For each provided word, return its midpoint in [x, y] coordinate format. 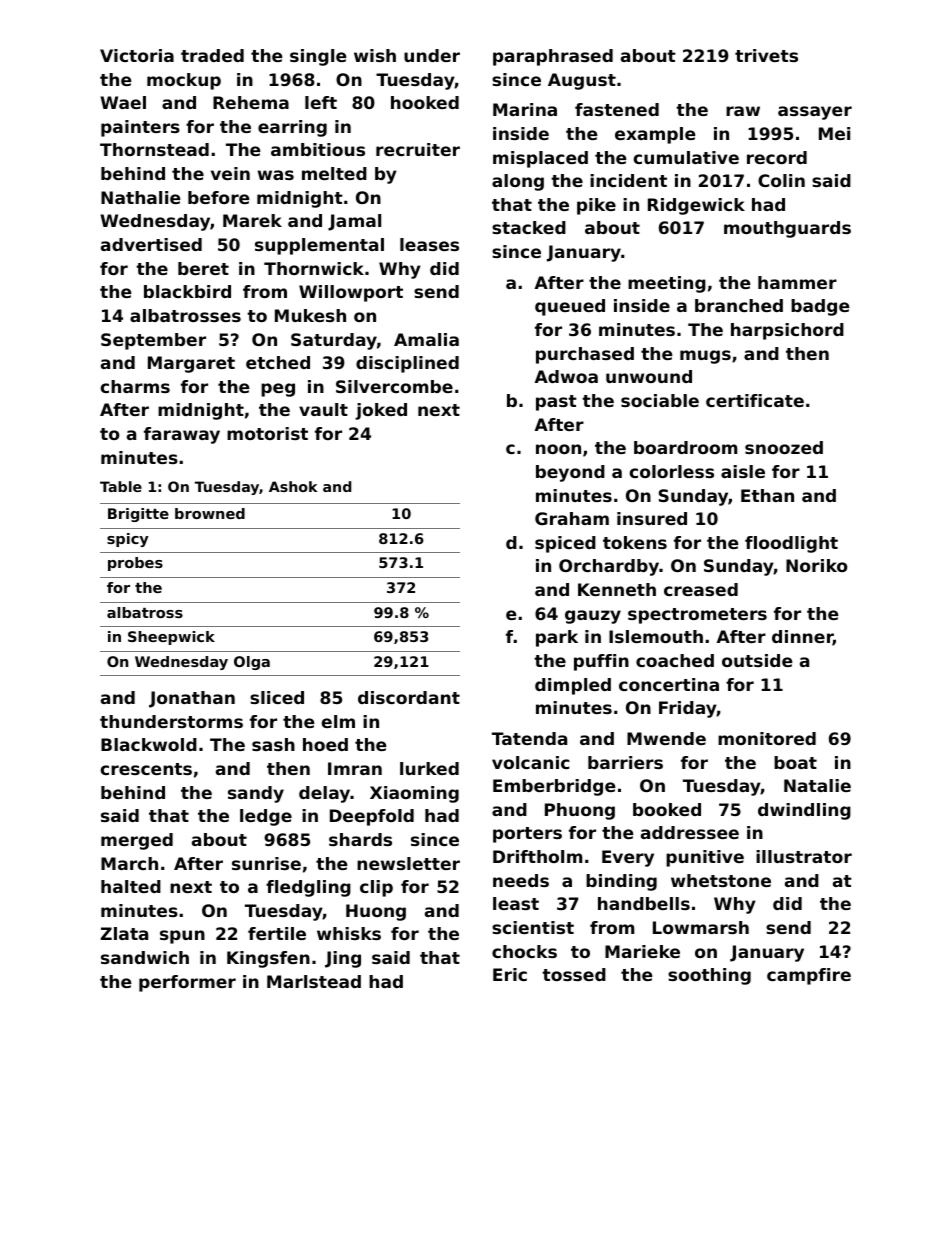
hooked [425, 102]
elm [338, 721]
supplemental [319, 246]
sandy [256, 794]
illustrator [804, 856]
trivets [766, 55]
